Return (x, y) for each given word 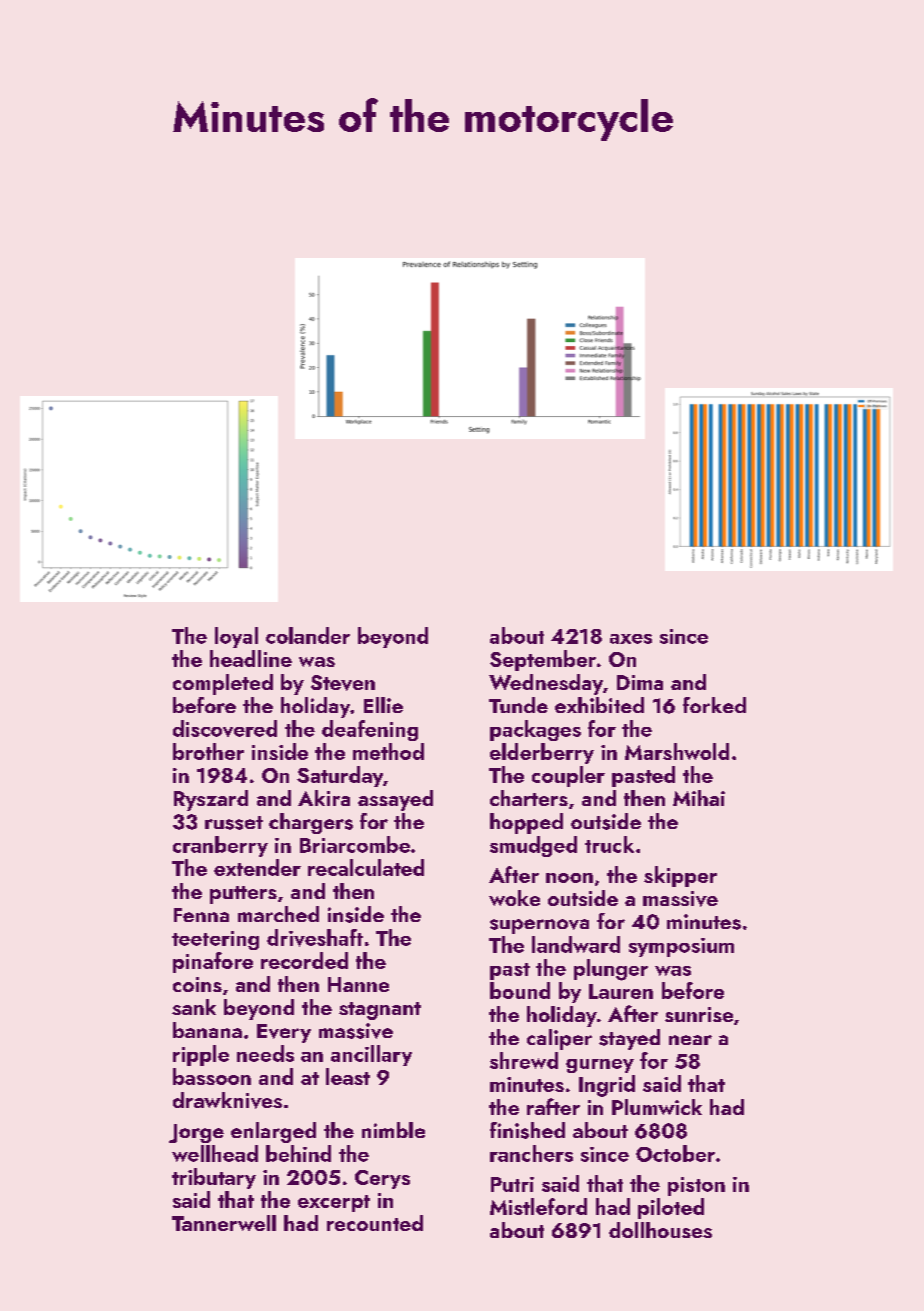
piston (696, 1186)
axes (631, 639)
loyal (236, 637)
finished (527, 1130)
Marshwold (677, 751)
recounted (375, 1223)
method (388, 751)
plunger (611, 970)
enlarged (273, 1132)
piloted (671, 1208)
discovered (225, 728)
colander (308, 635)
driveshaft (315, 938)
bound (520, 990)
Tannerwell (224, 1223)
